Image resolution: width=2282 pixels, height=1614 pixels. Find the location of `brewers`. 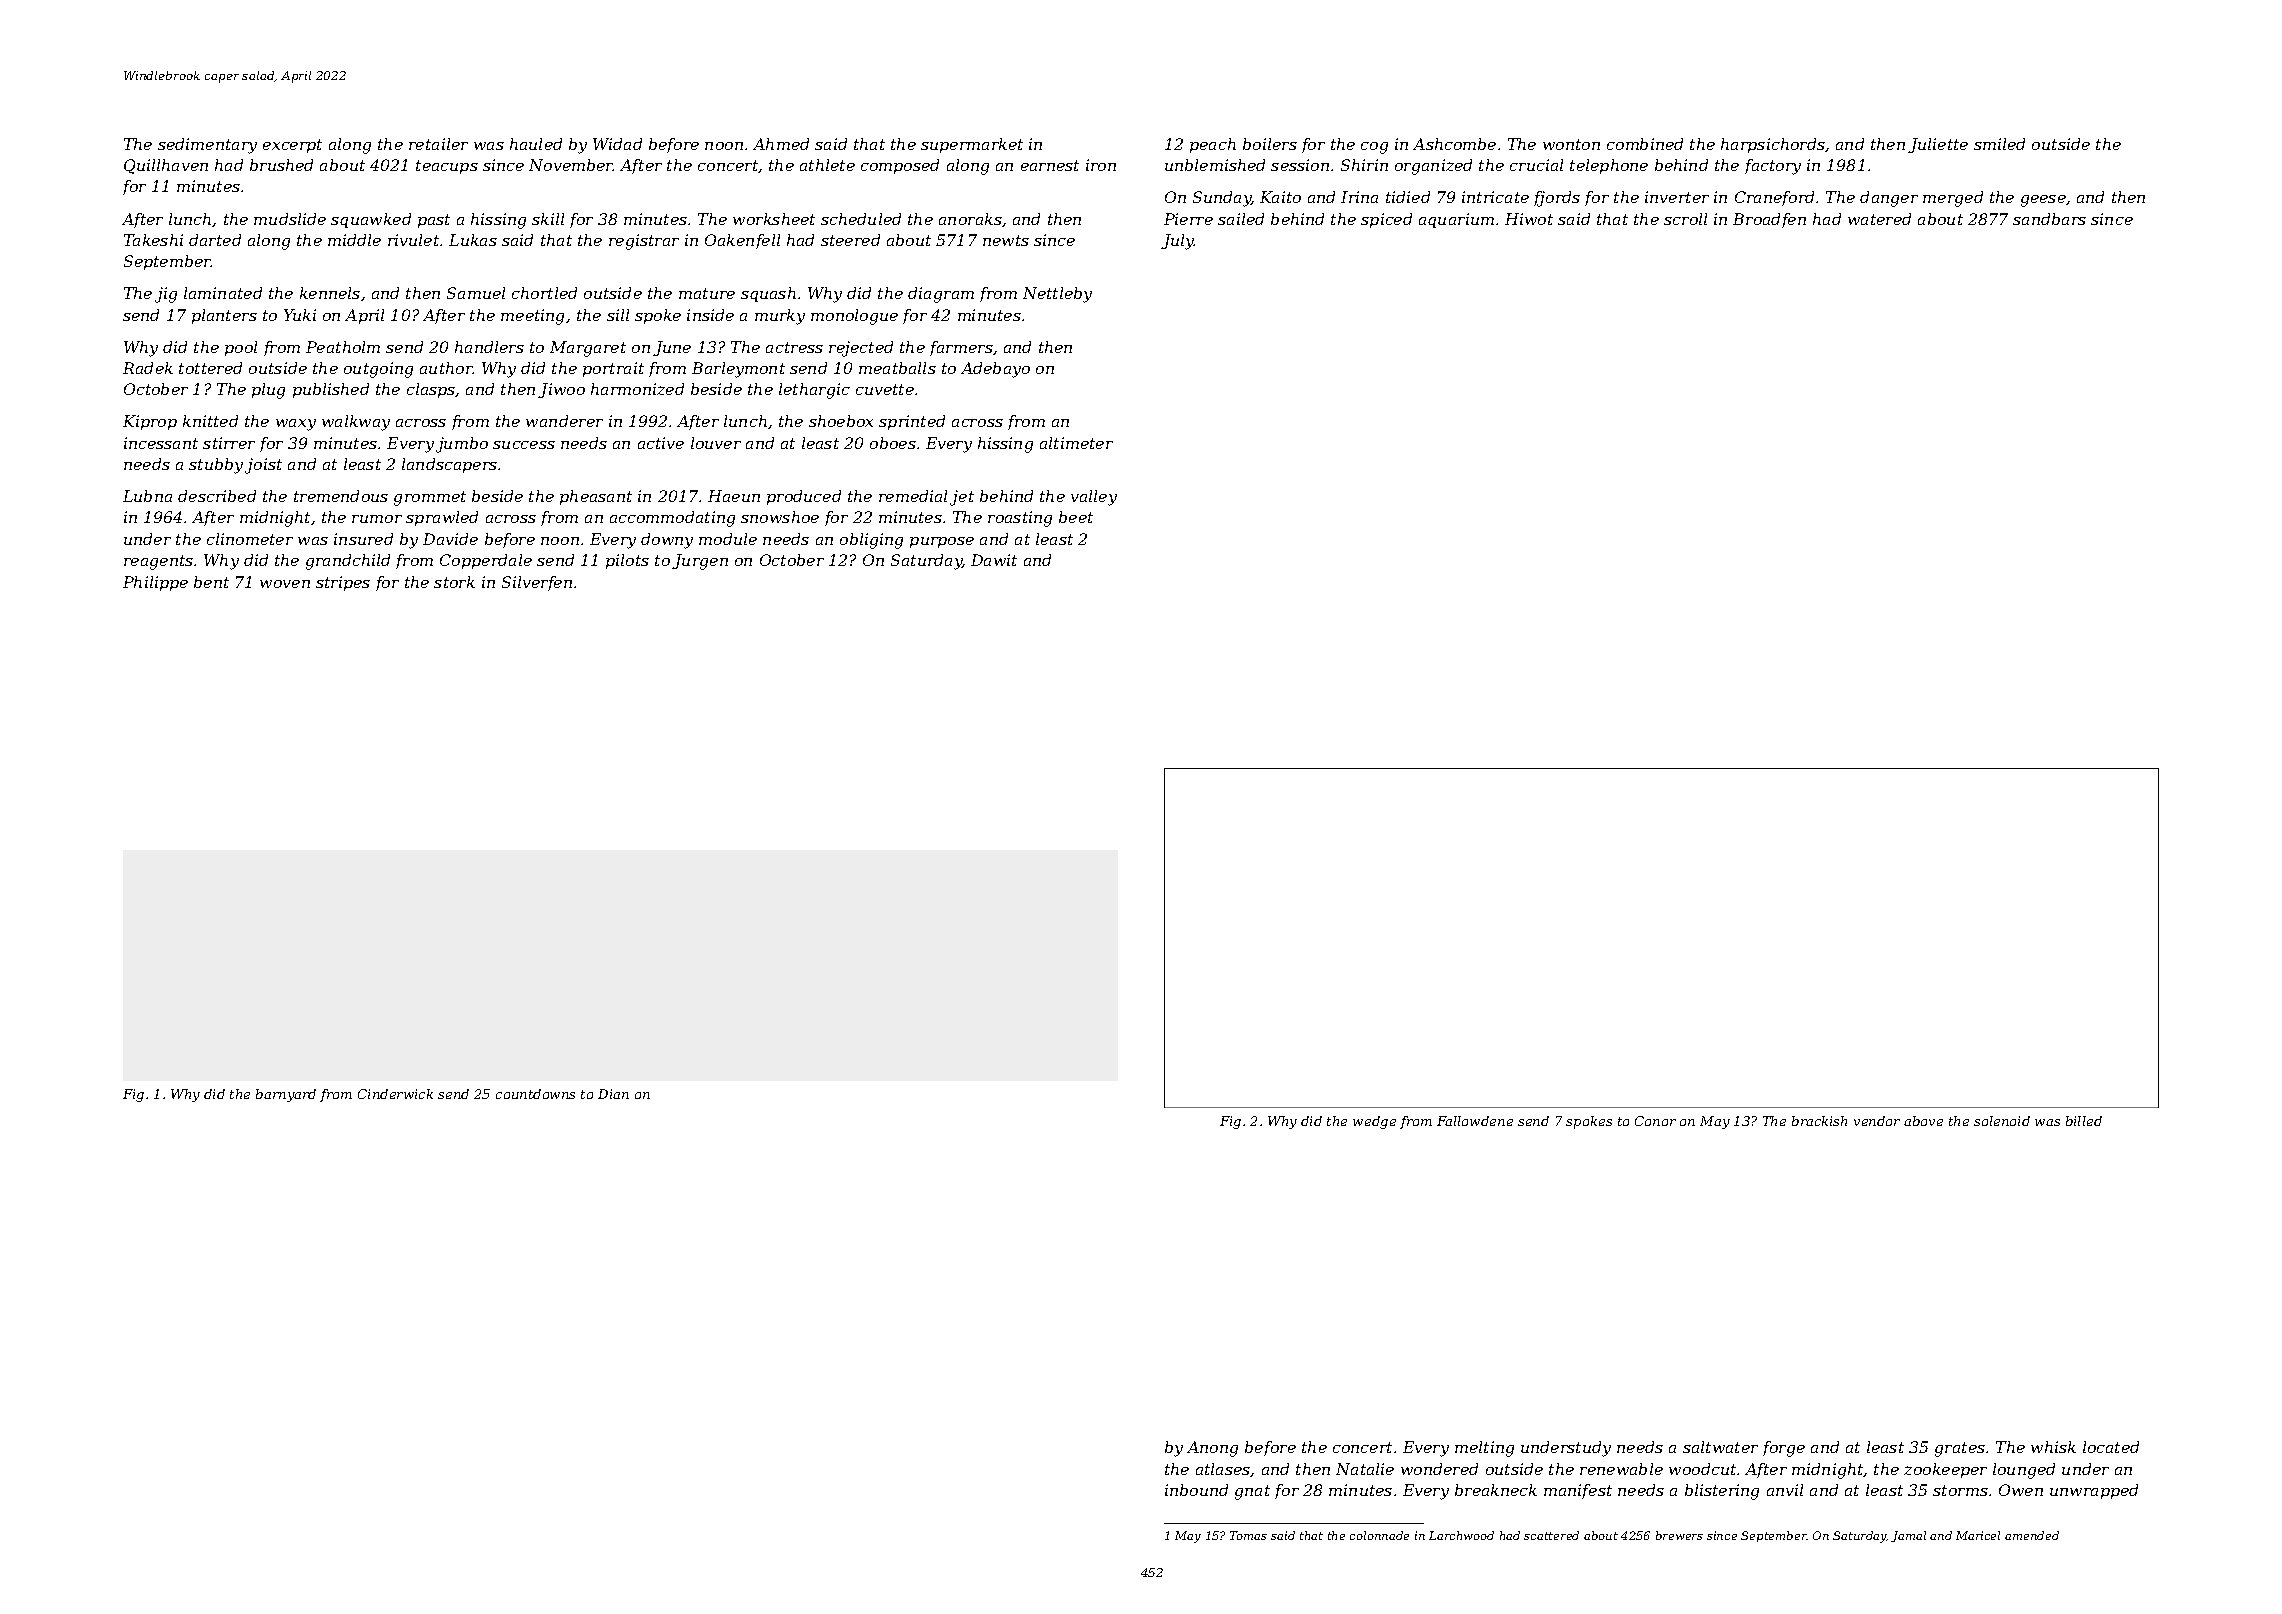

brewers is located at coordinates (1679, 1535).
